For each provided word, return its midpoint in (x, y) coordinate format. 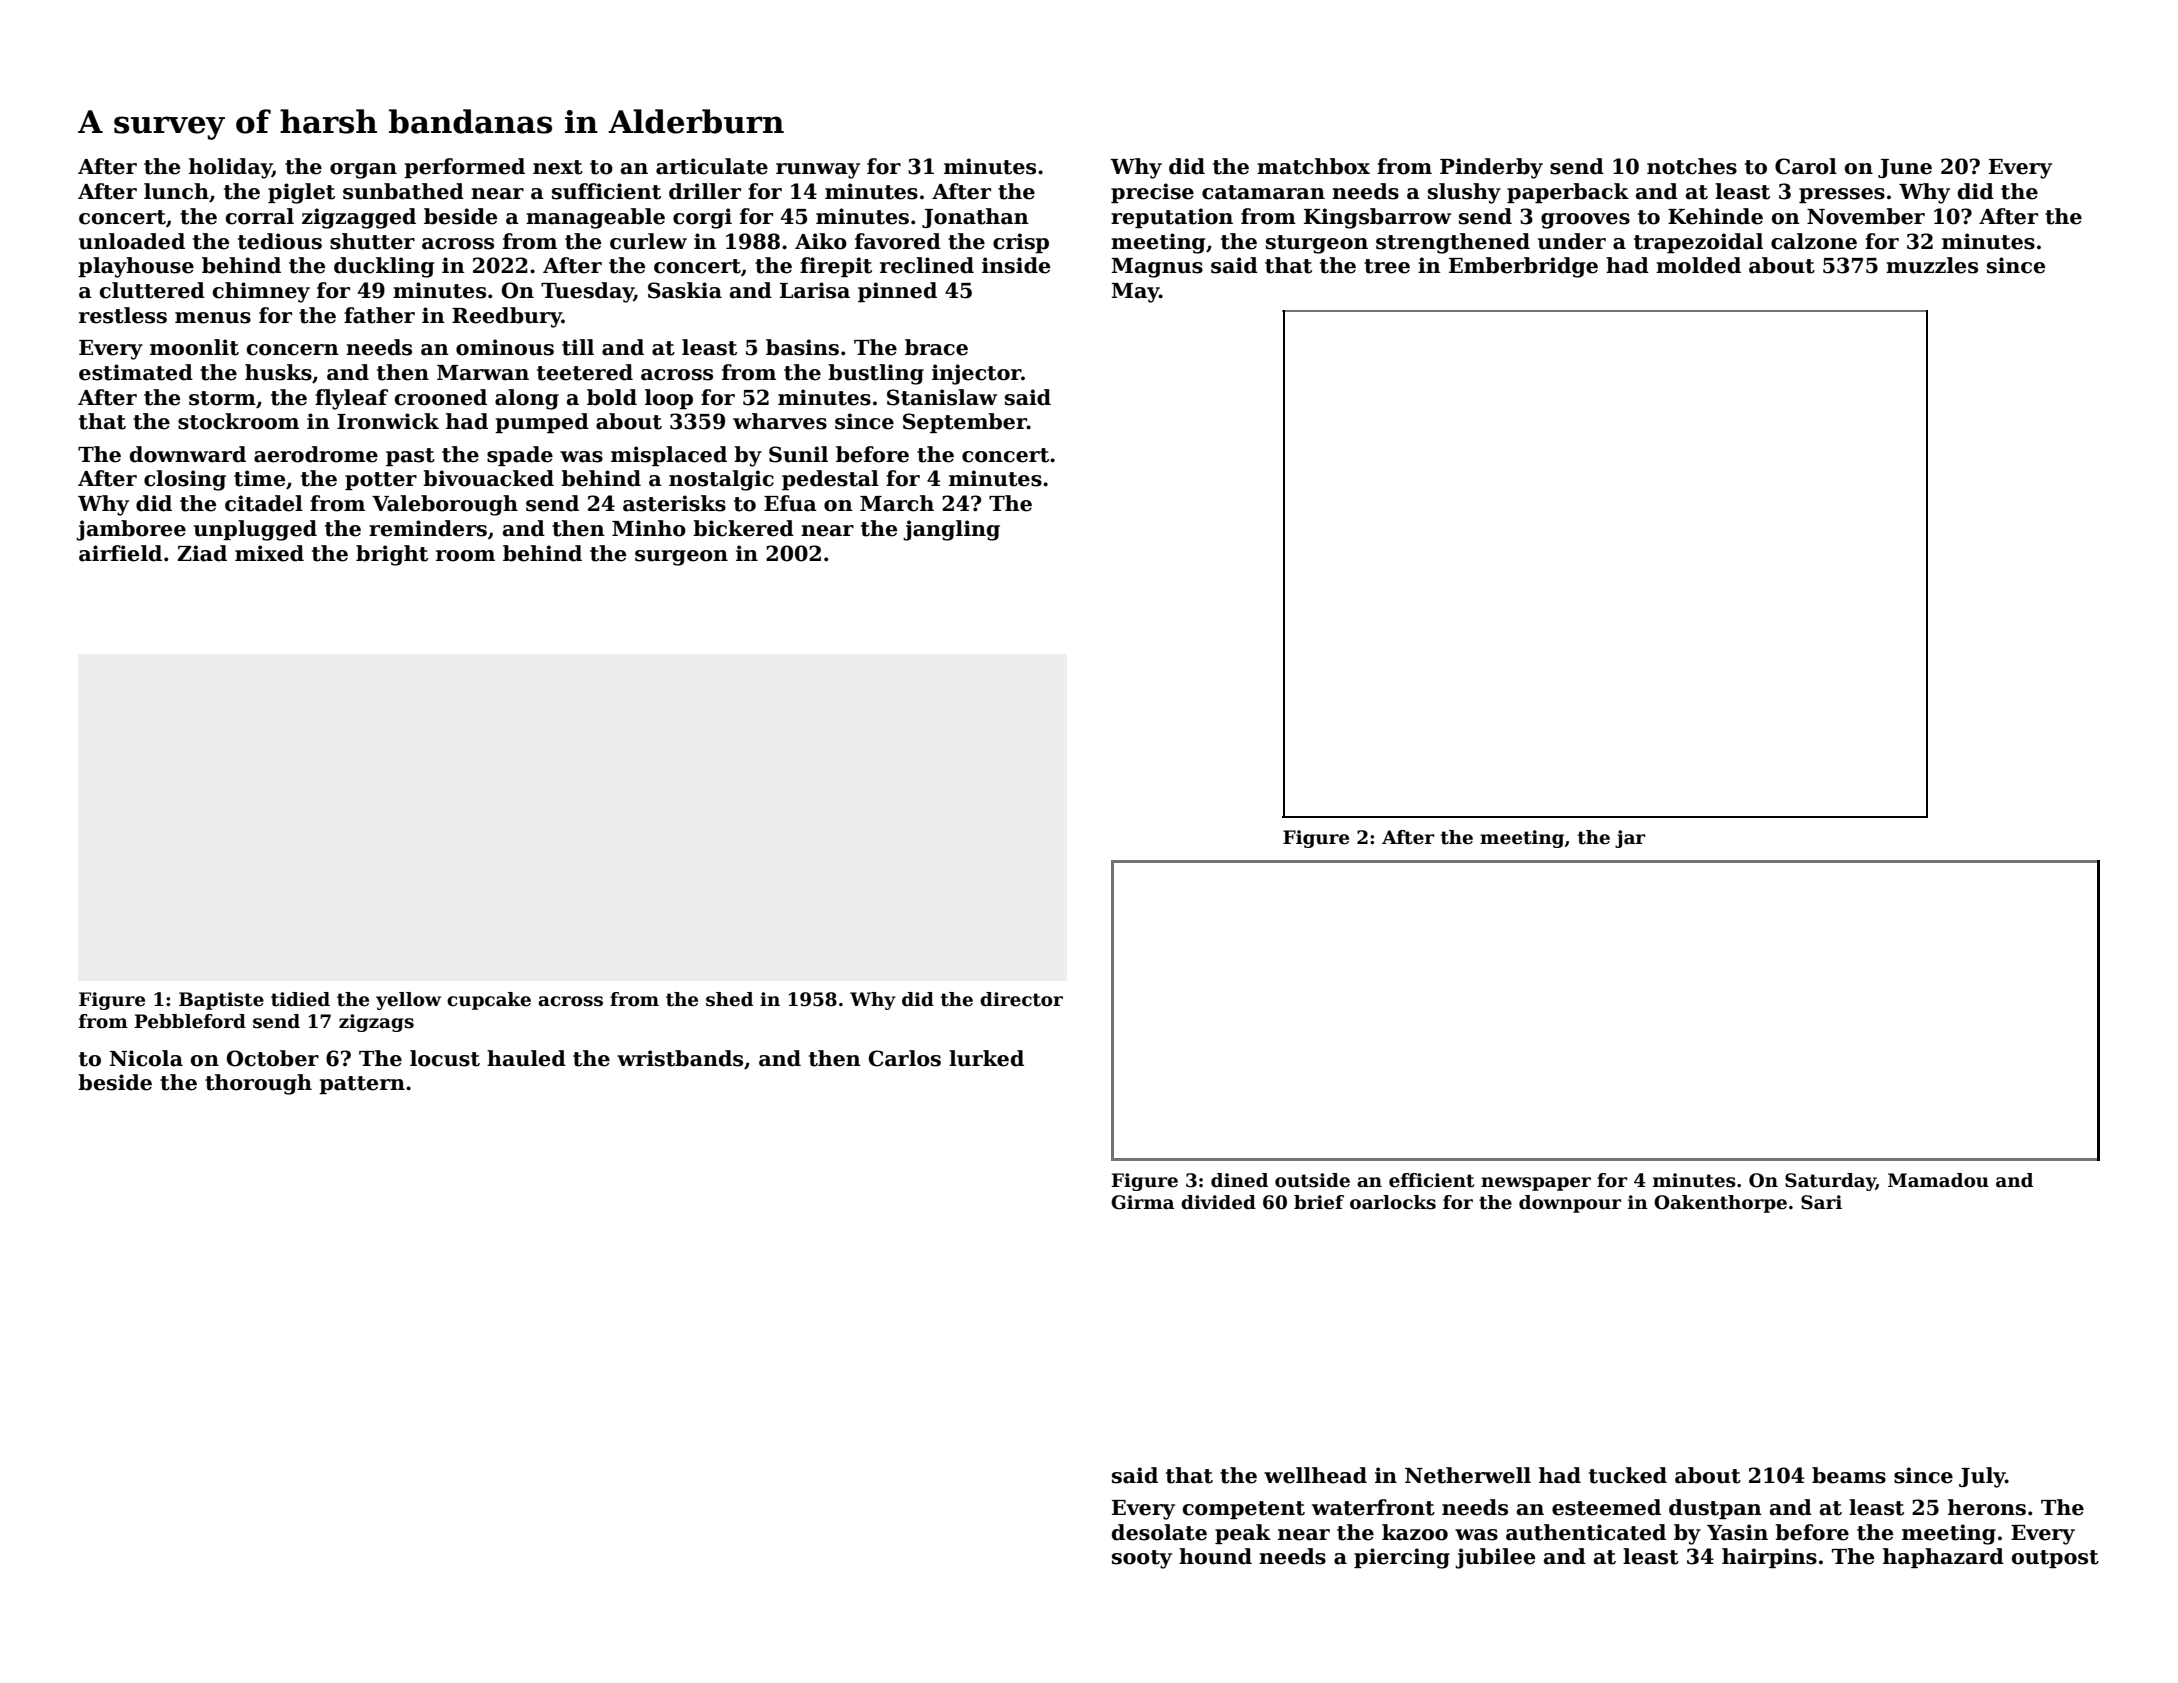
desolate (1159, 1532)
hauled (526, 1058)
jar (1630, 839)
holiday (230, 168)
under (1572, 241)
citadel (264, 503)
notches (1692, 166)
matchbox (1313, 166)
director (1021, 999)
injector (976, 374)
